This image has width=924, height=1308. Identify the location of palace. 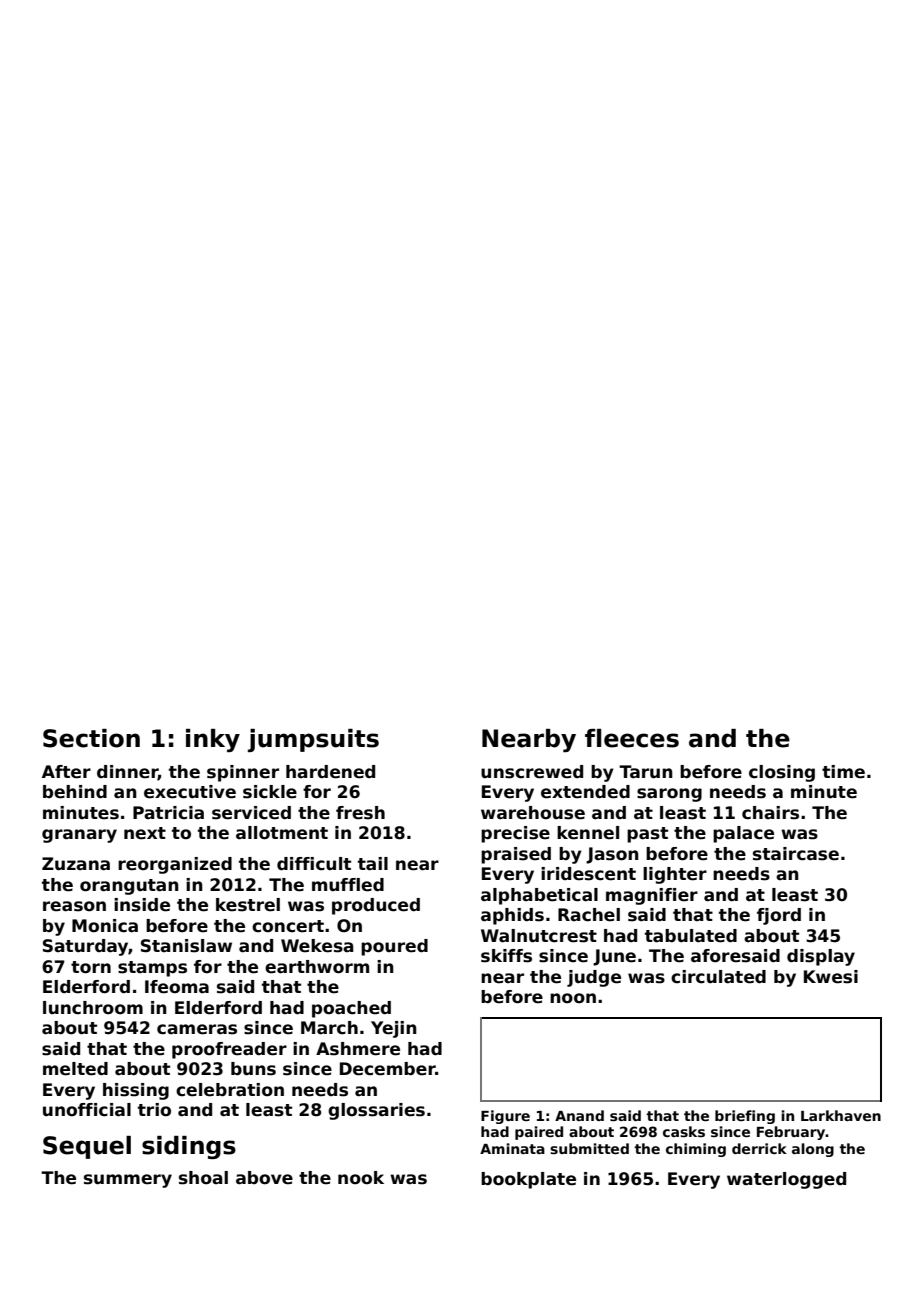
(743, 834).
